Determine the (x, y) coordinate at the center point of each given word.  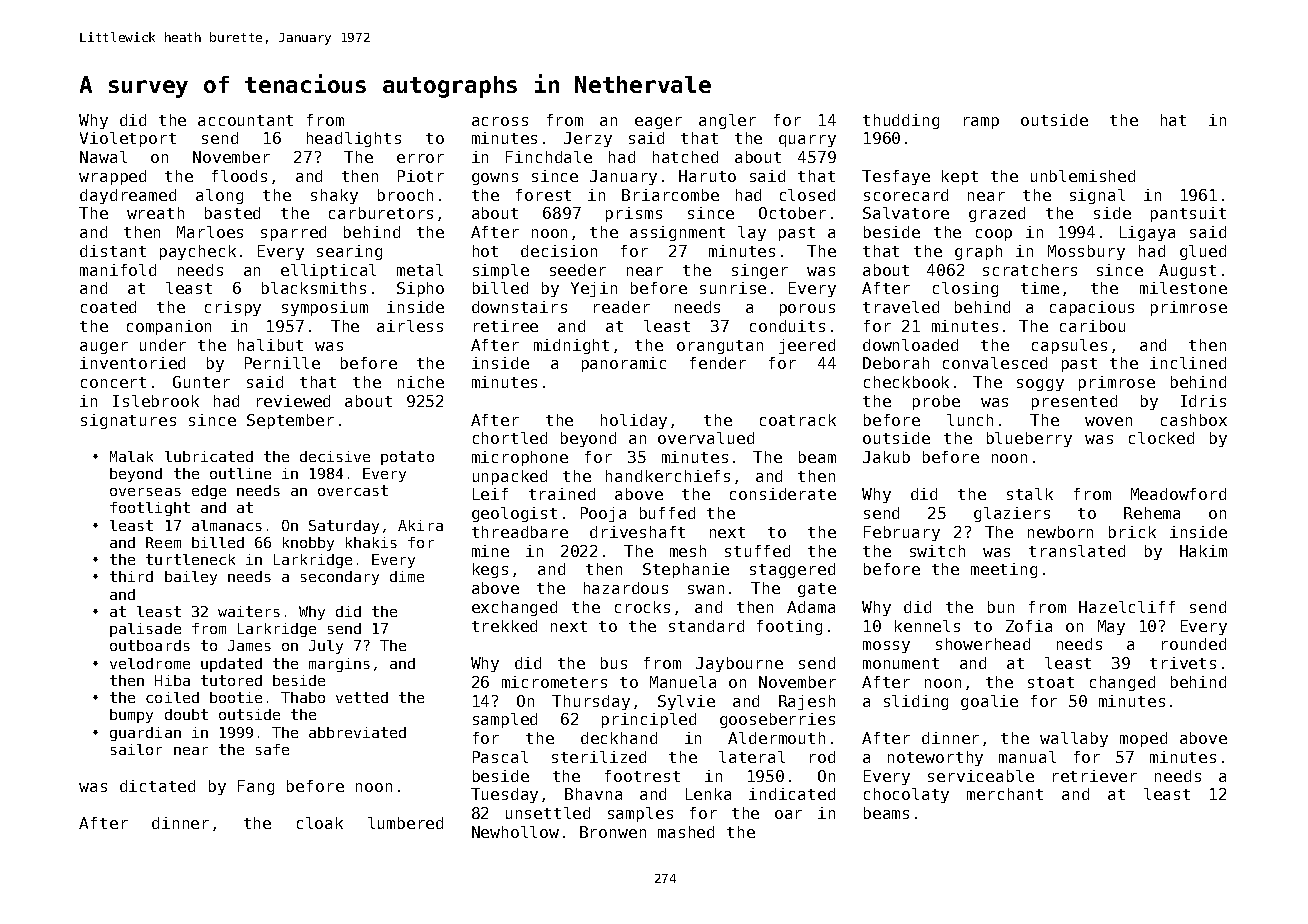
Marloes (210, 232)
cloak (320, 823)
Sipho (420, 289)
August (1187, 271)
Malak (131, 456)
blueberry (1029, 439)
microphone (520, 458)
